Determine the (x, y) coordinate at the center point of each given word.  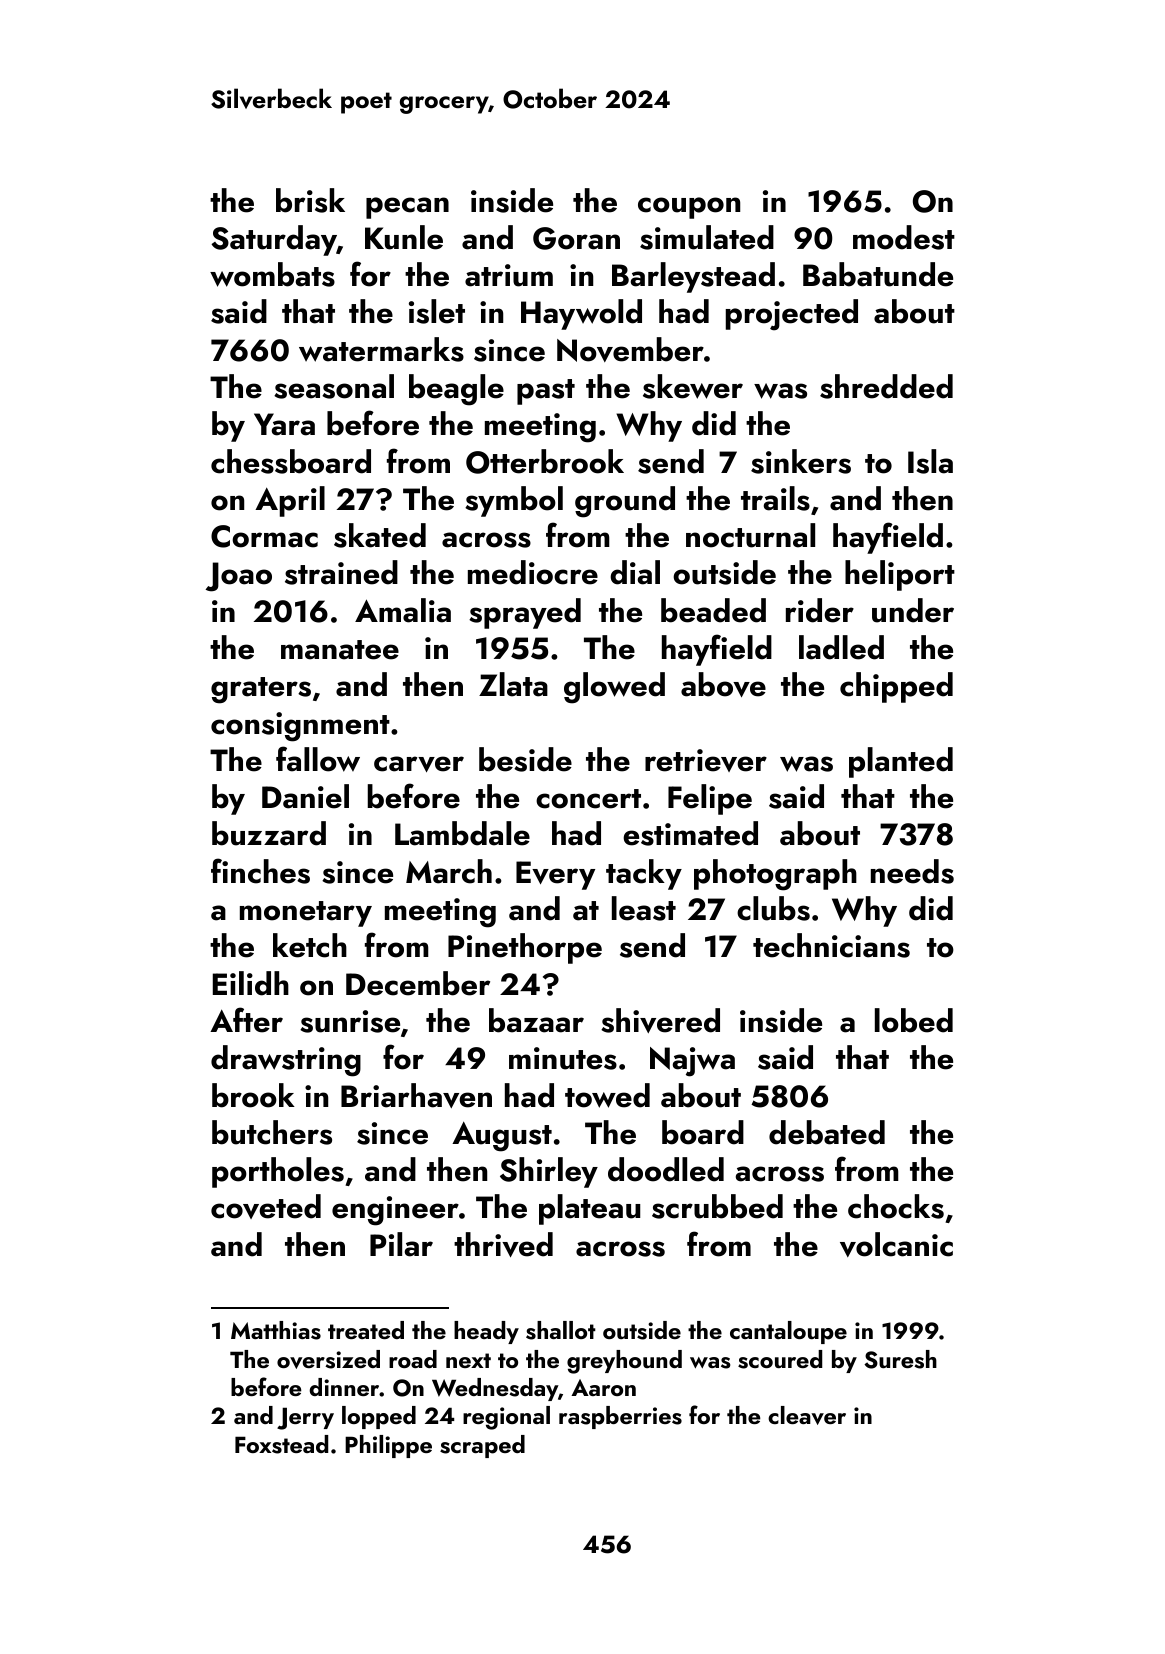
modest (904, 237)
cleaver (807, 1415)
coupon (689, 208)
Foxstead (281, 1444)
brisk (310, 200)
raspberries (620, 1417)
